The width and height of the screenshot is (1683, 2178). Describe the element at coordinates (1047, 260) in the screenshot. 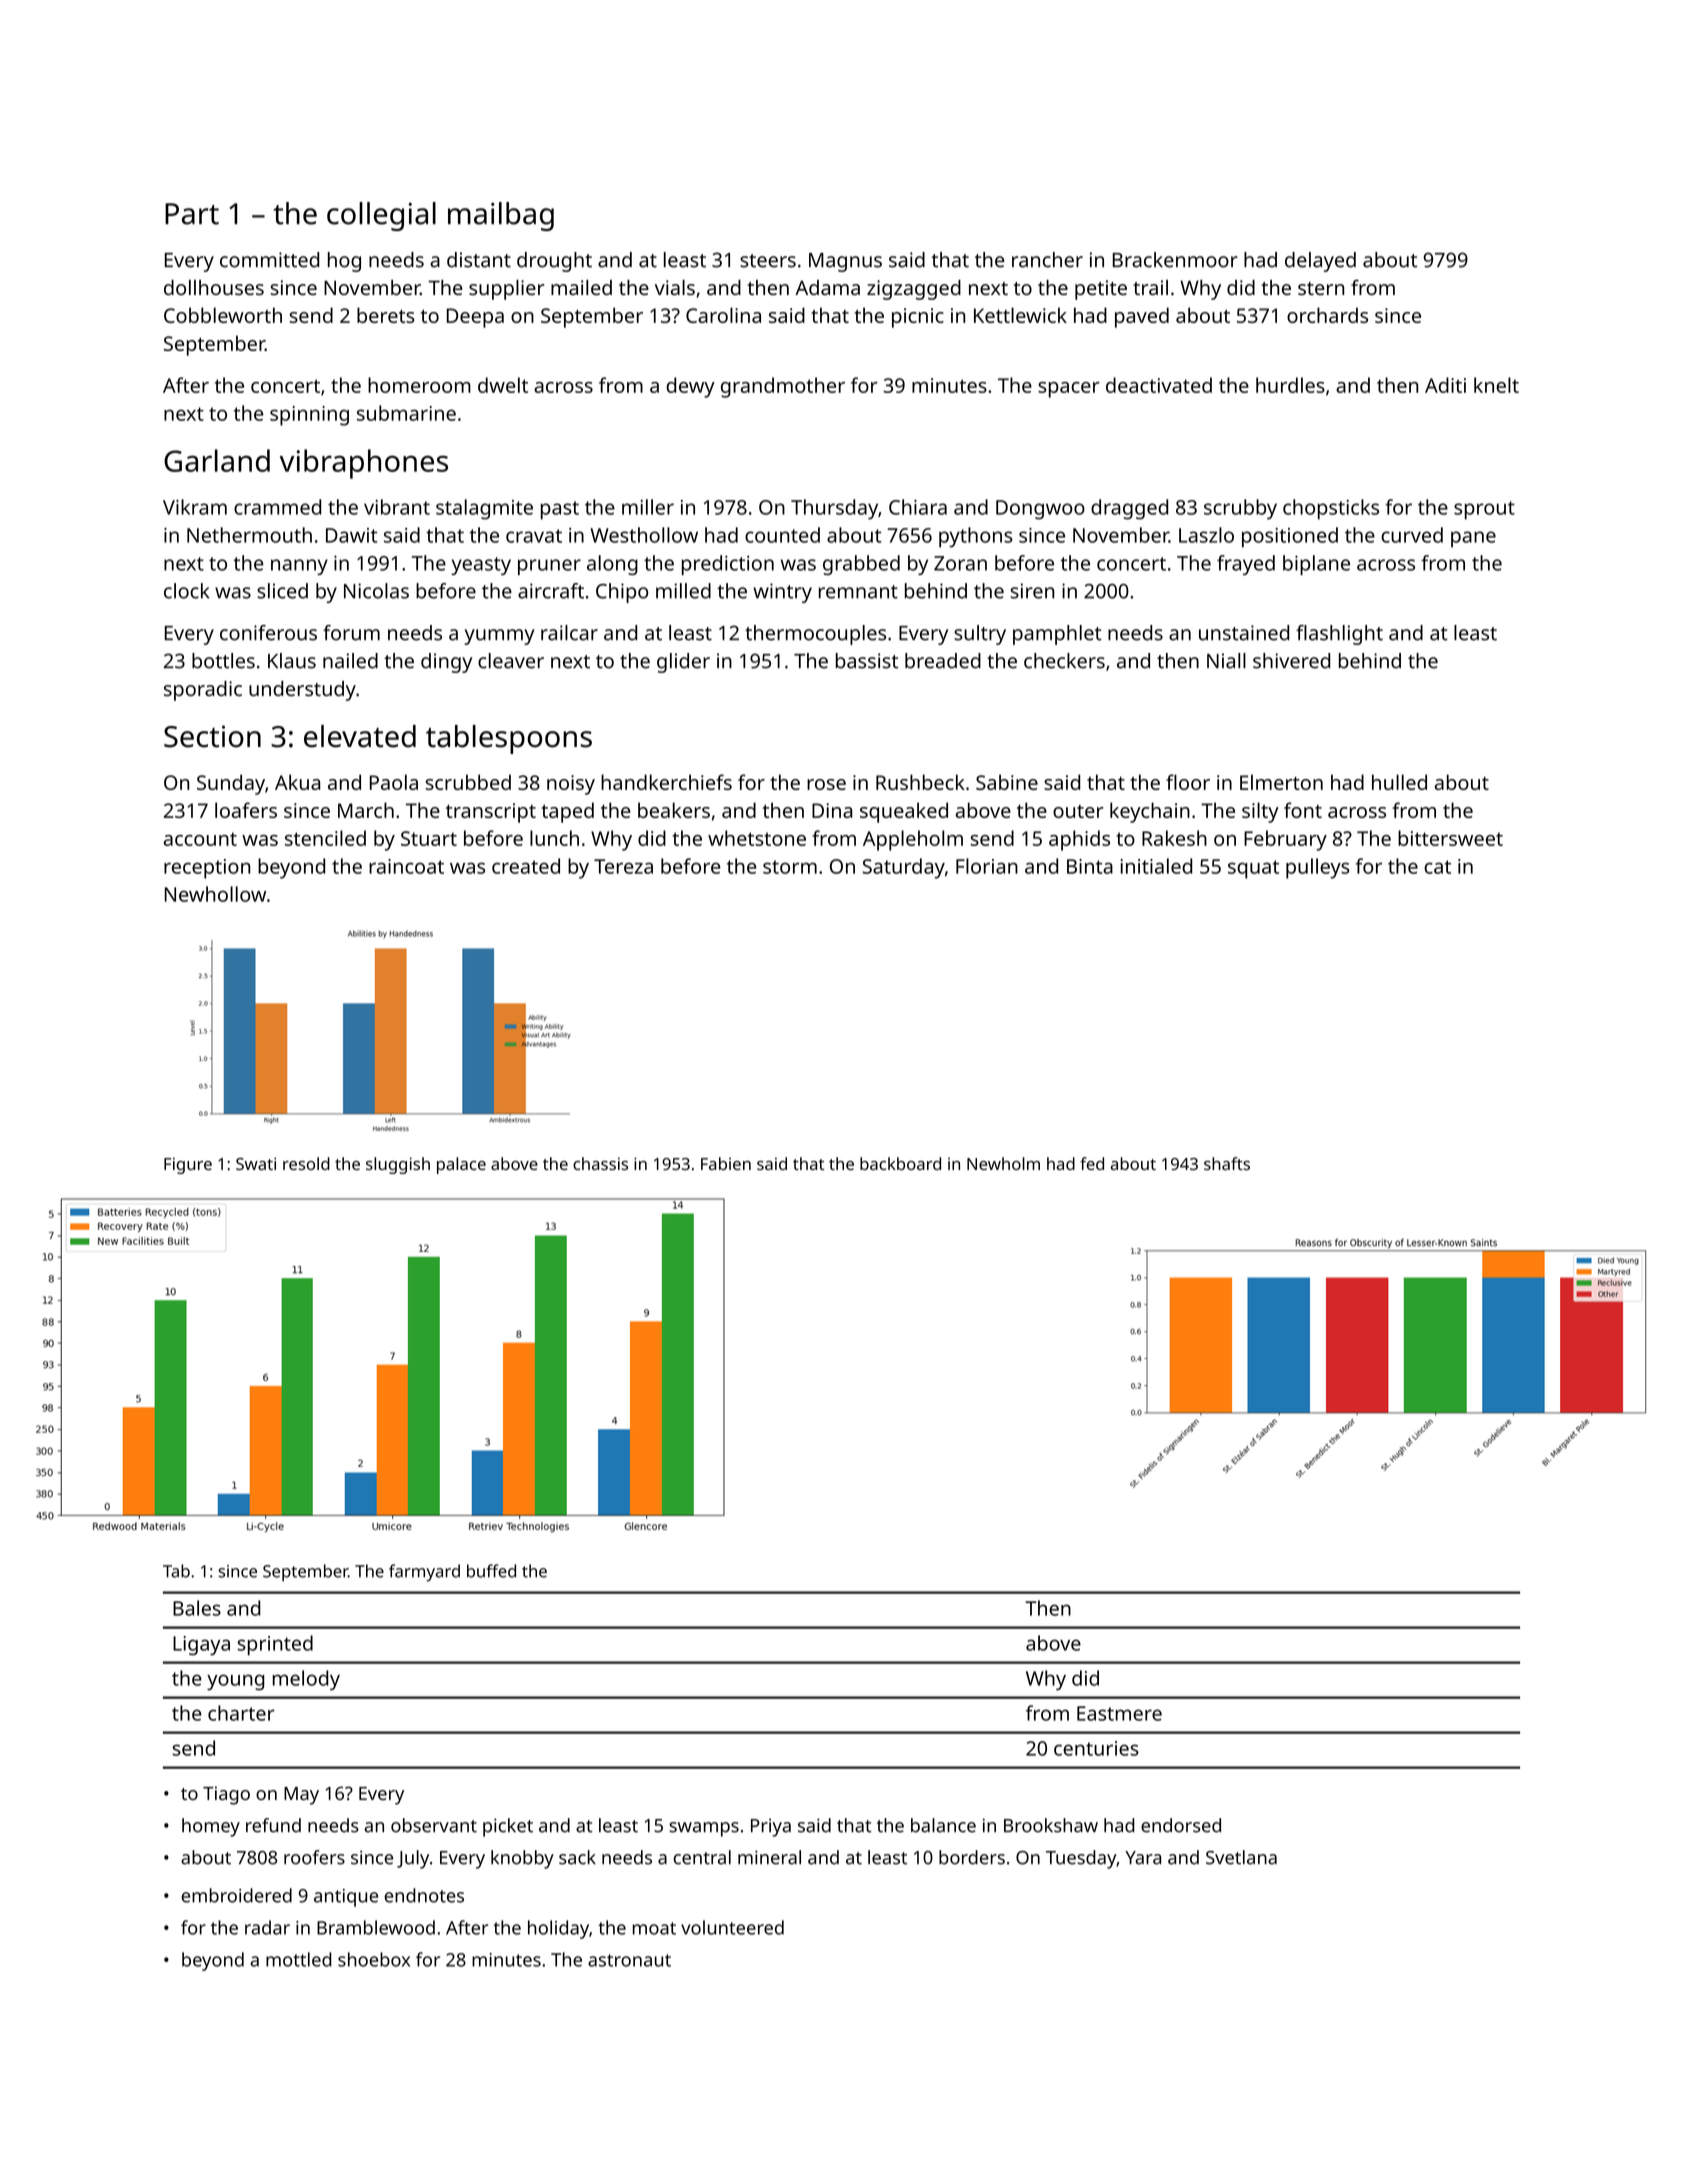

I see `rancher` at that location.
